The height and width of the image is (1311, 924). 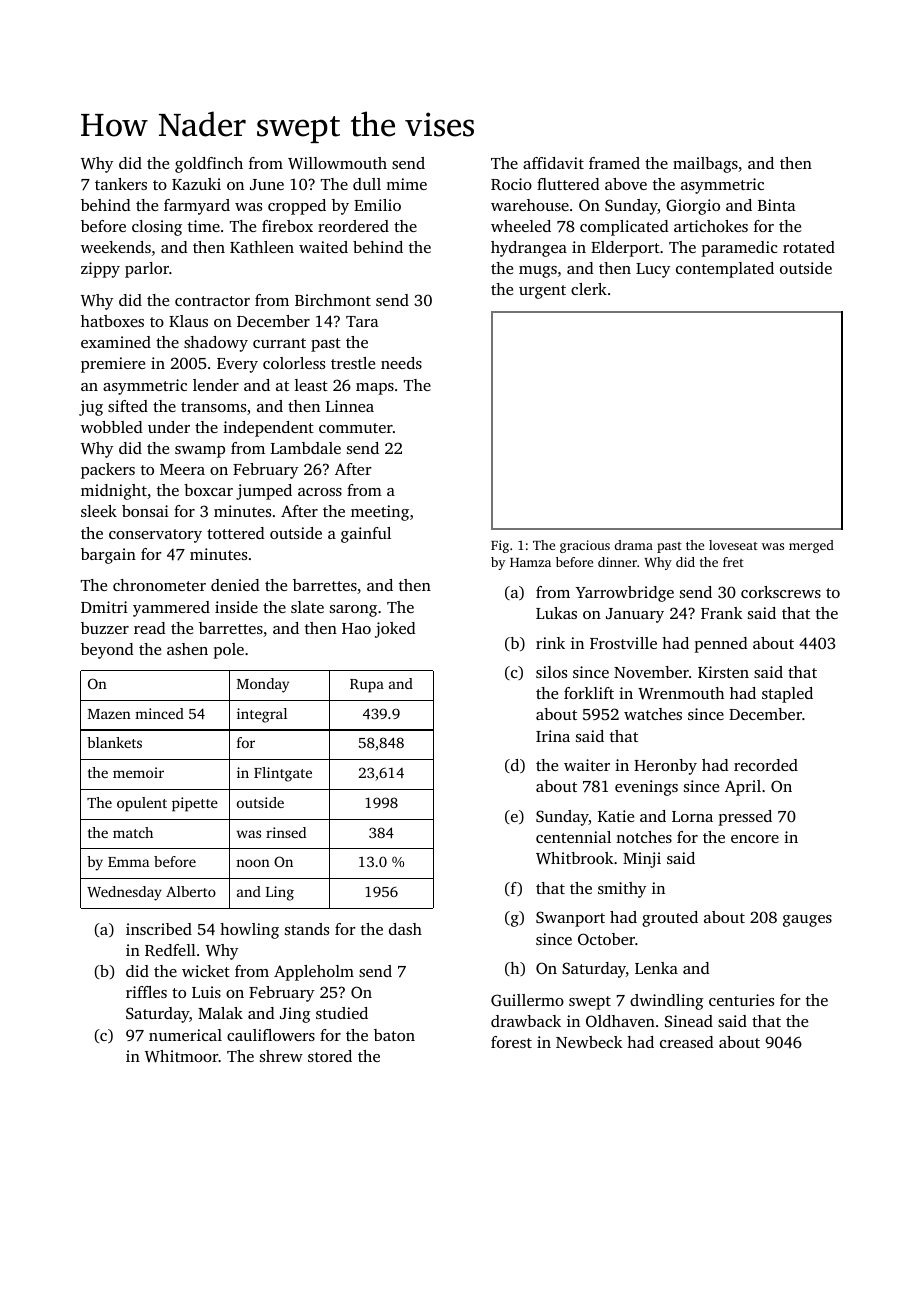 I want to click on drawback, so click(x=526, y=1021).
